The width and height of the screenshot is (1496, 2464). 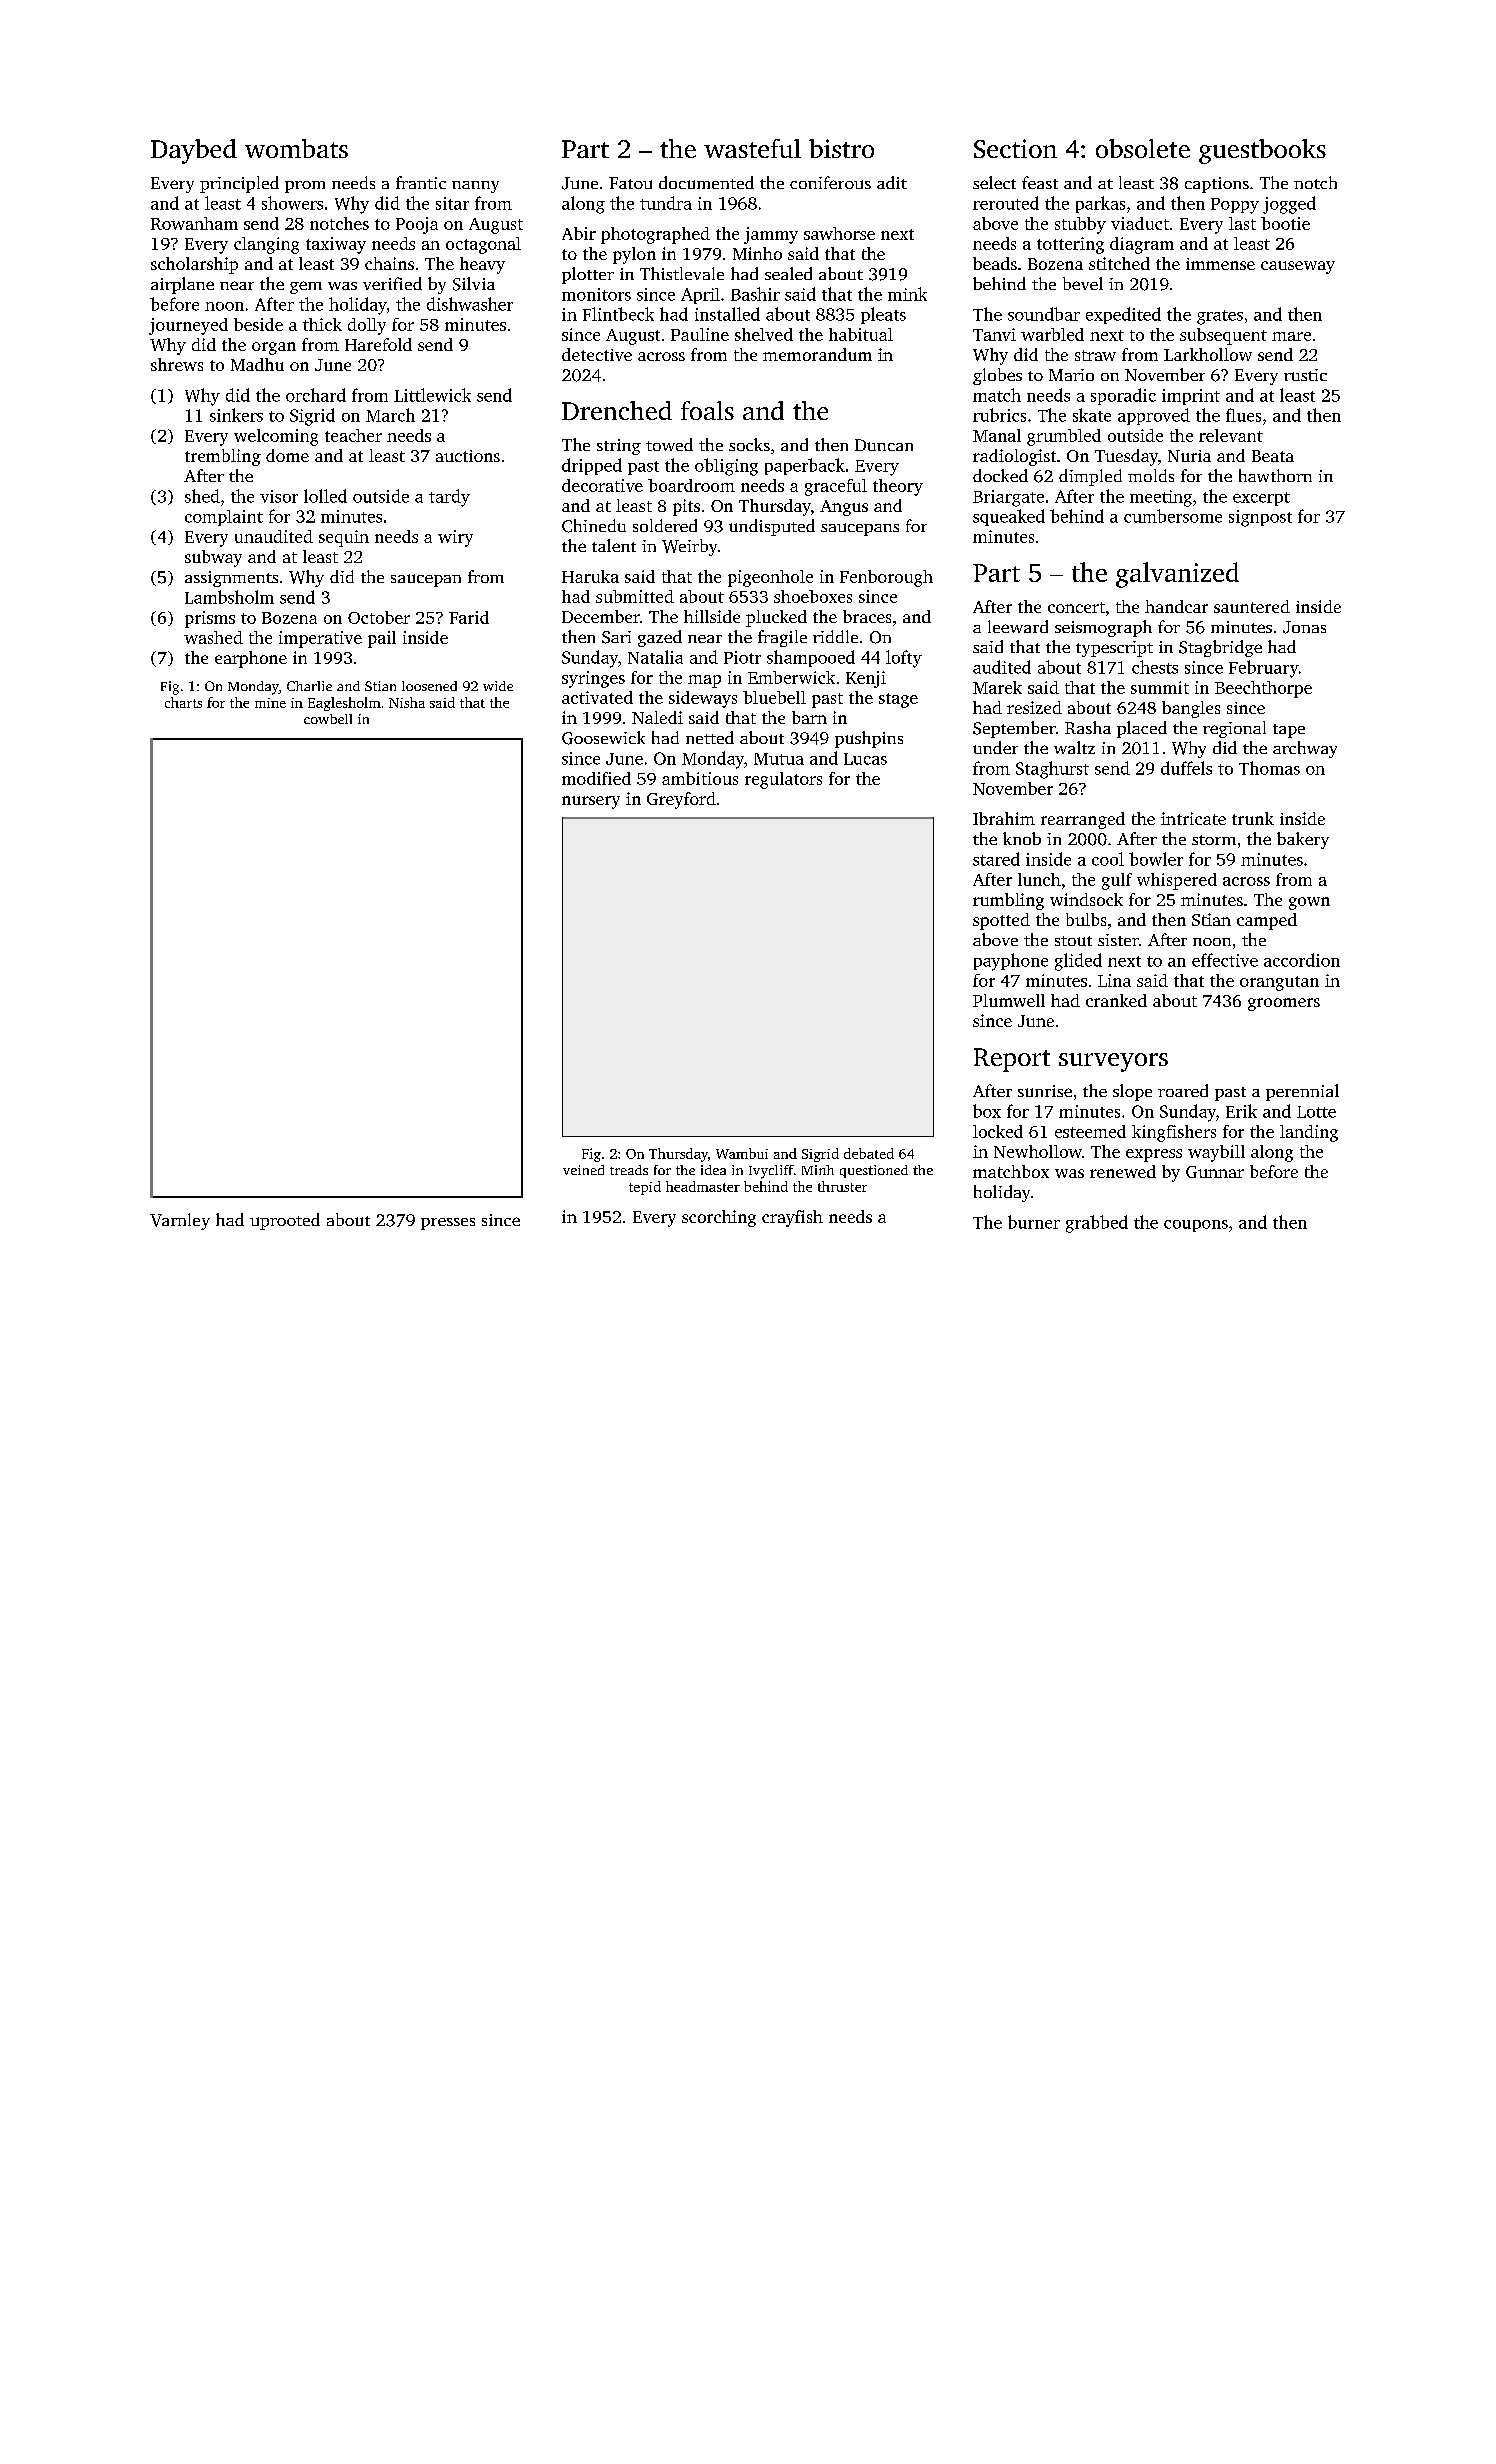 What do you see at coordinates (1071, 375) in the screenshot?
I see `Mario` at bounding box center [1071, 375].
